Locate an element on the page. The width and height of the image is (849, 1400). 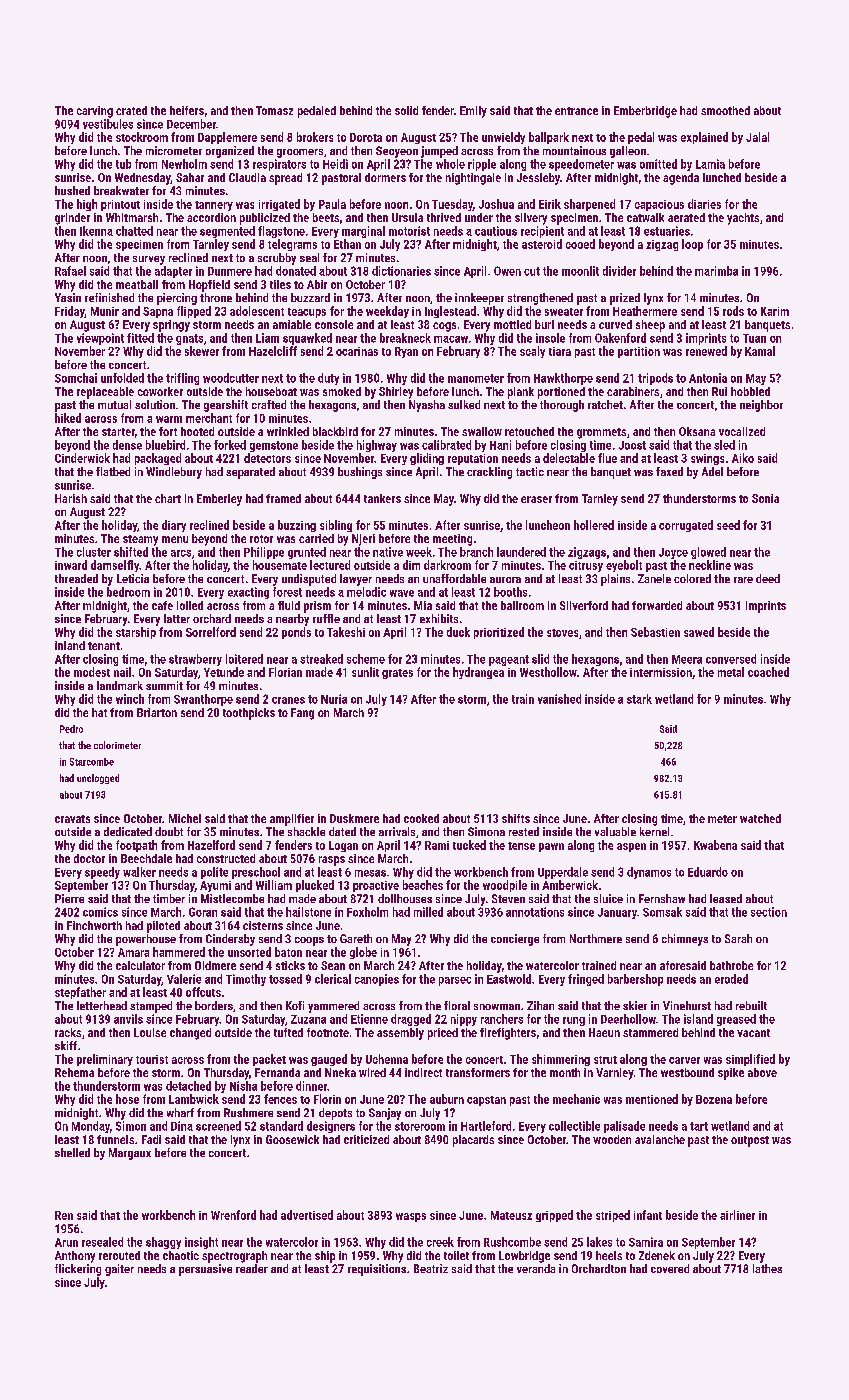
tannery is located at coordinates (214, 206).
